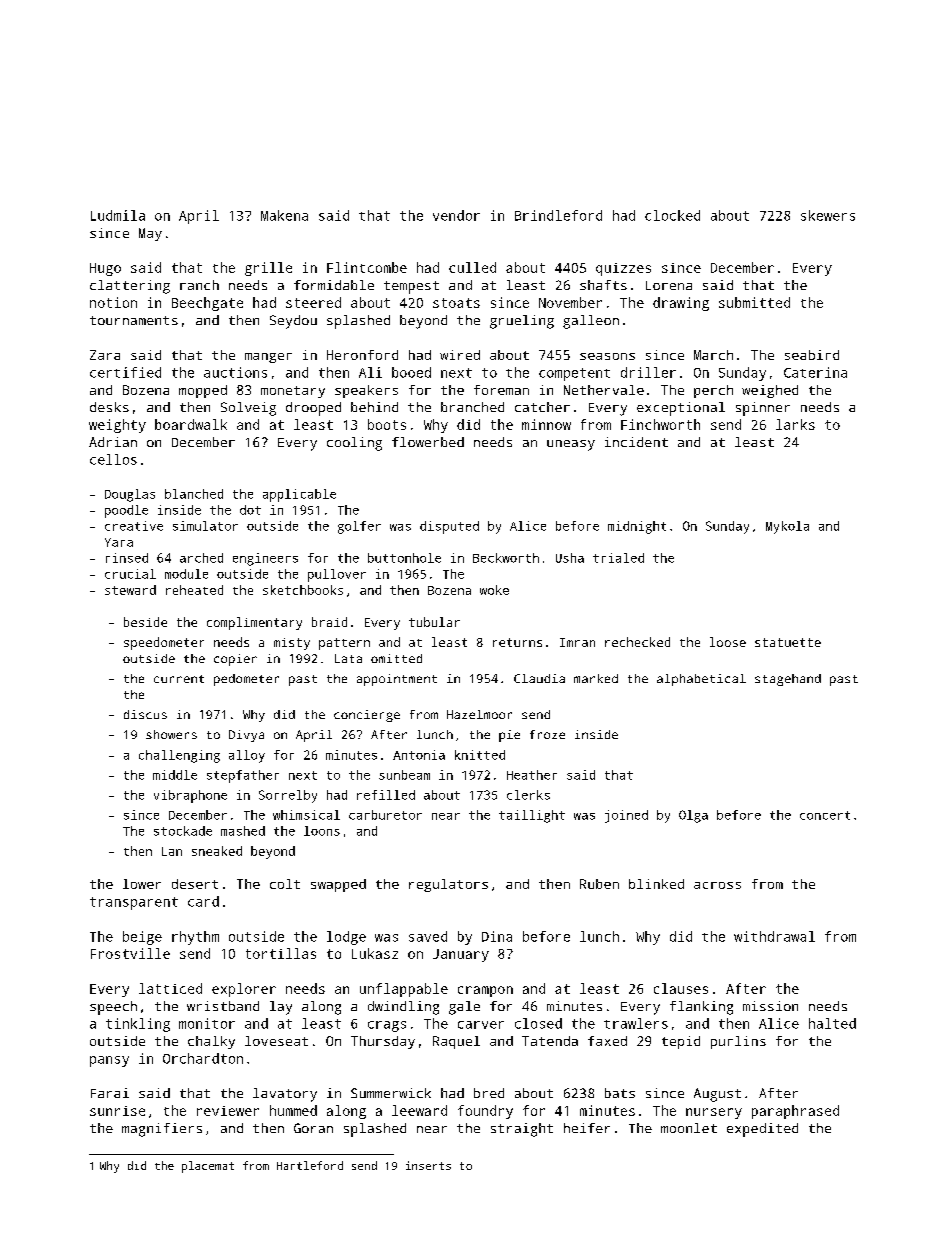  I want to click on concert, so click(825, 815).
